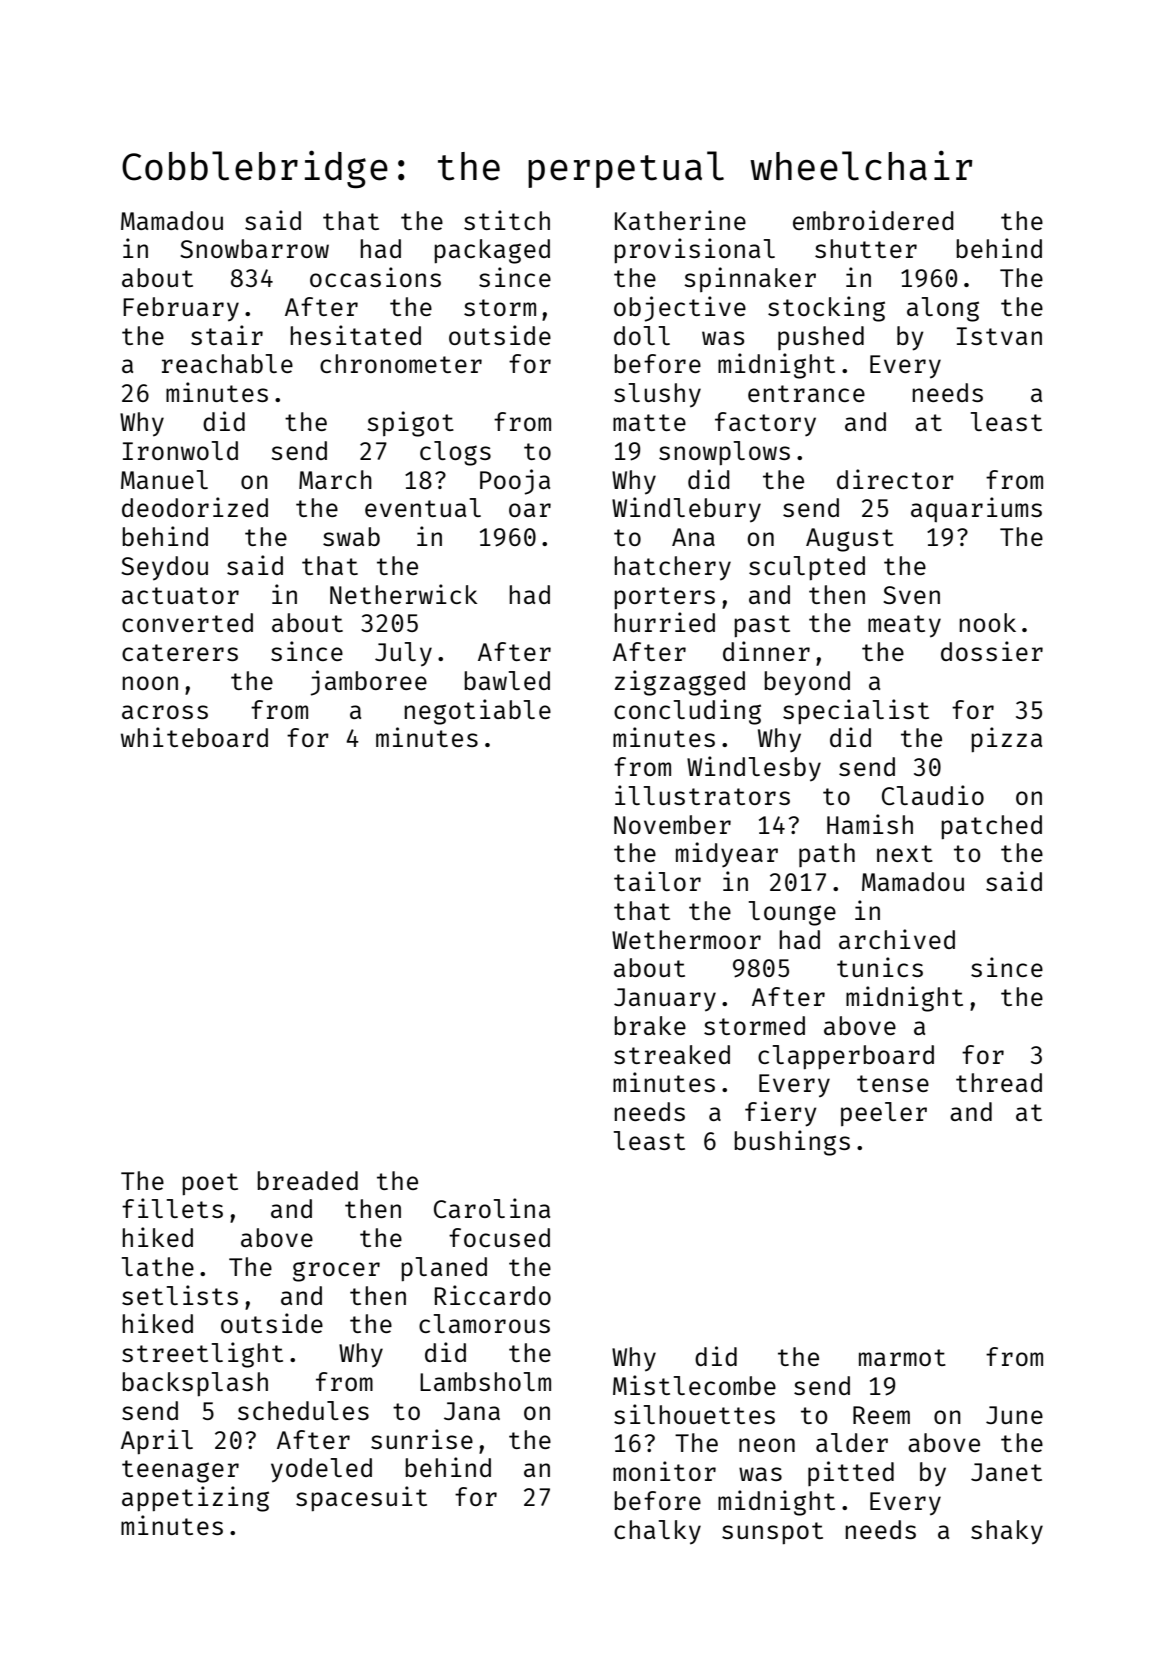 Image resolution: width=1165 pixels, height=1654 pixels. I want to click on Snowbarrow, so click(255, 248).
